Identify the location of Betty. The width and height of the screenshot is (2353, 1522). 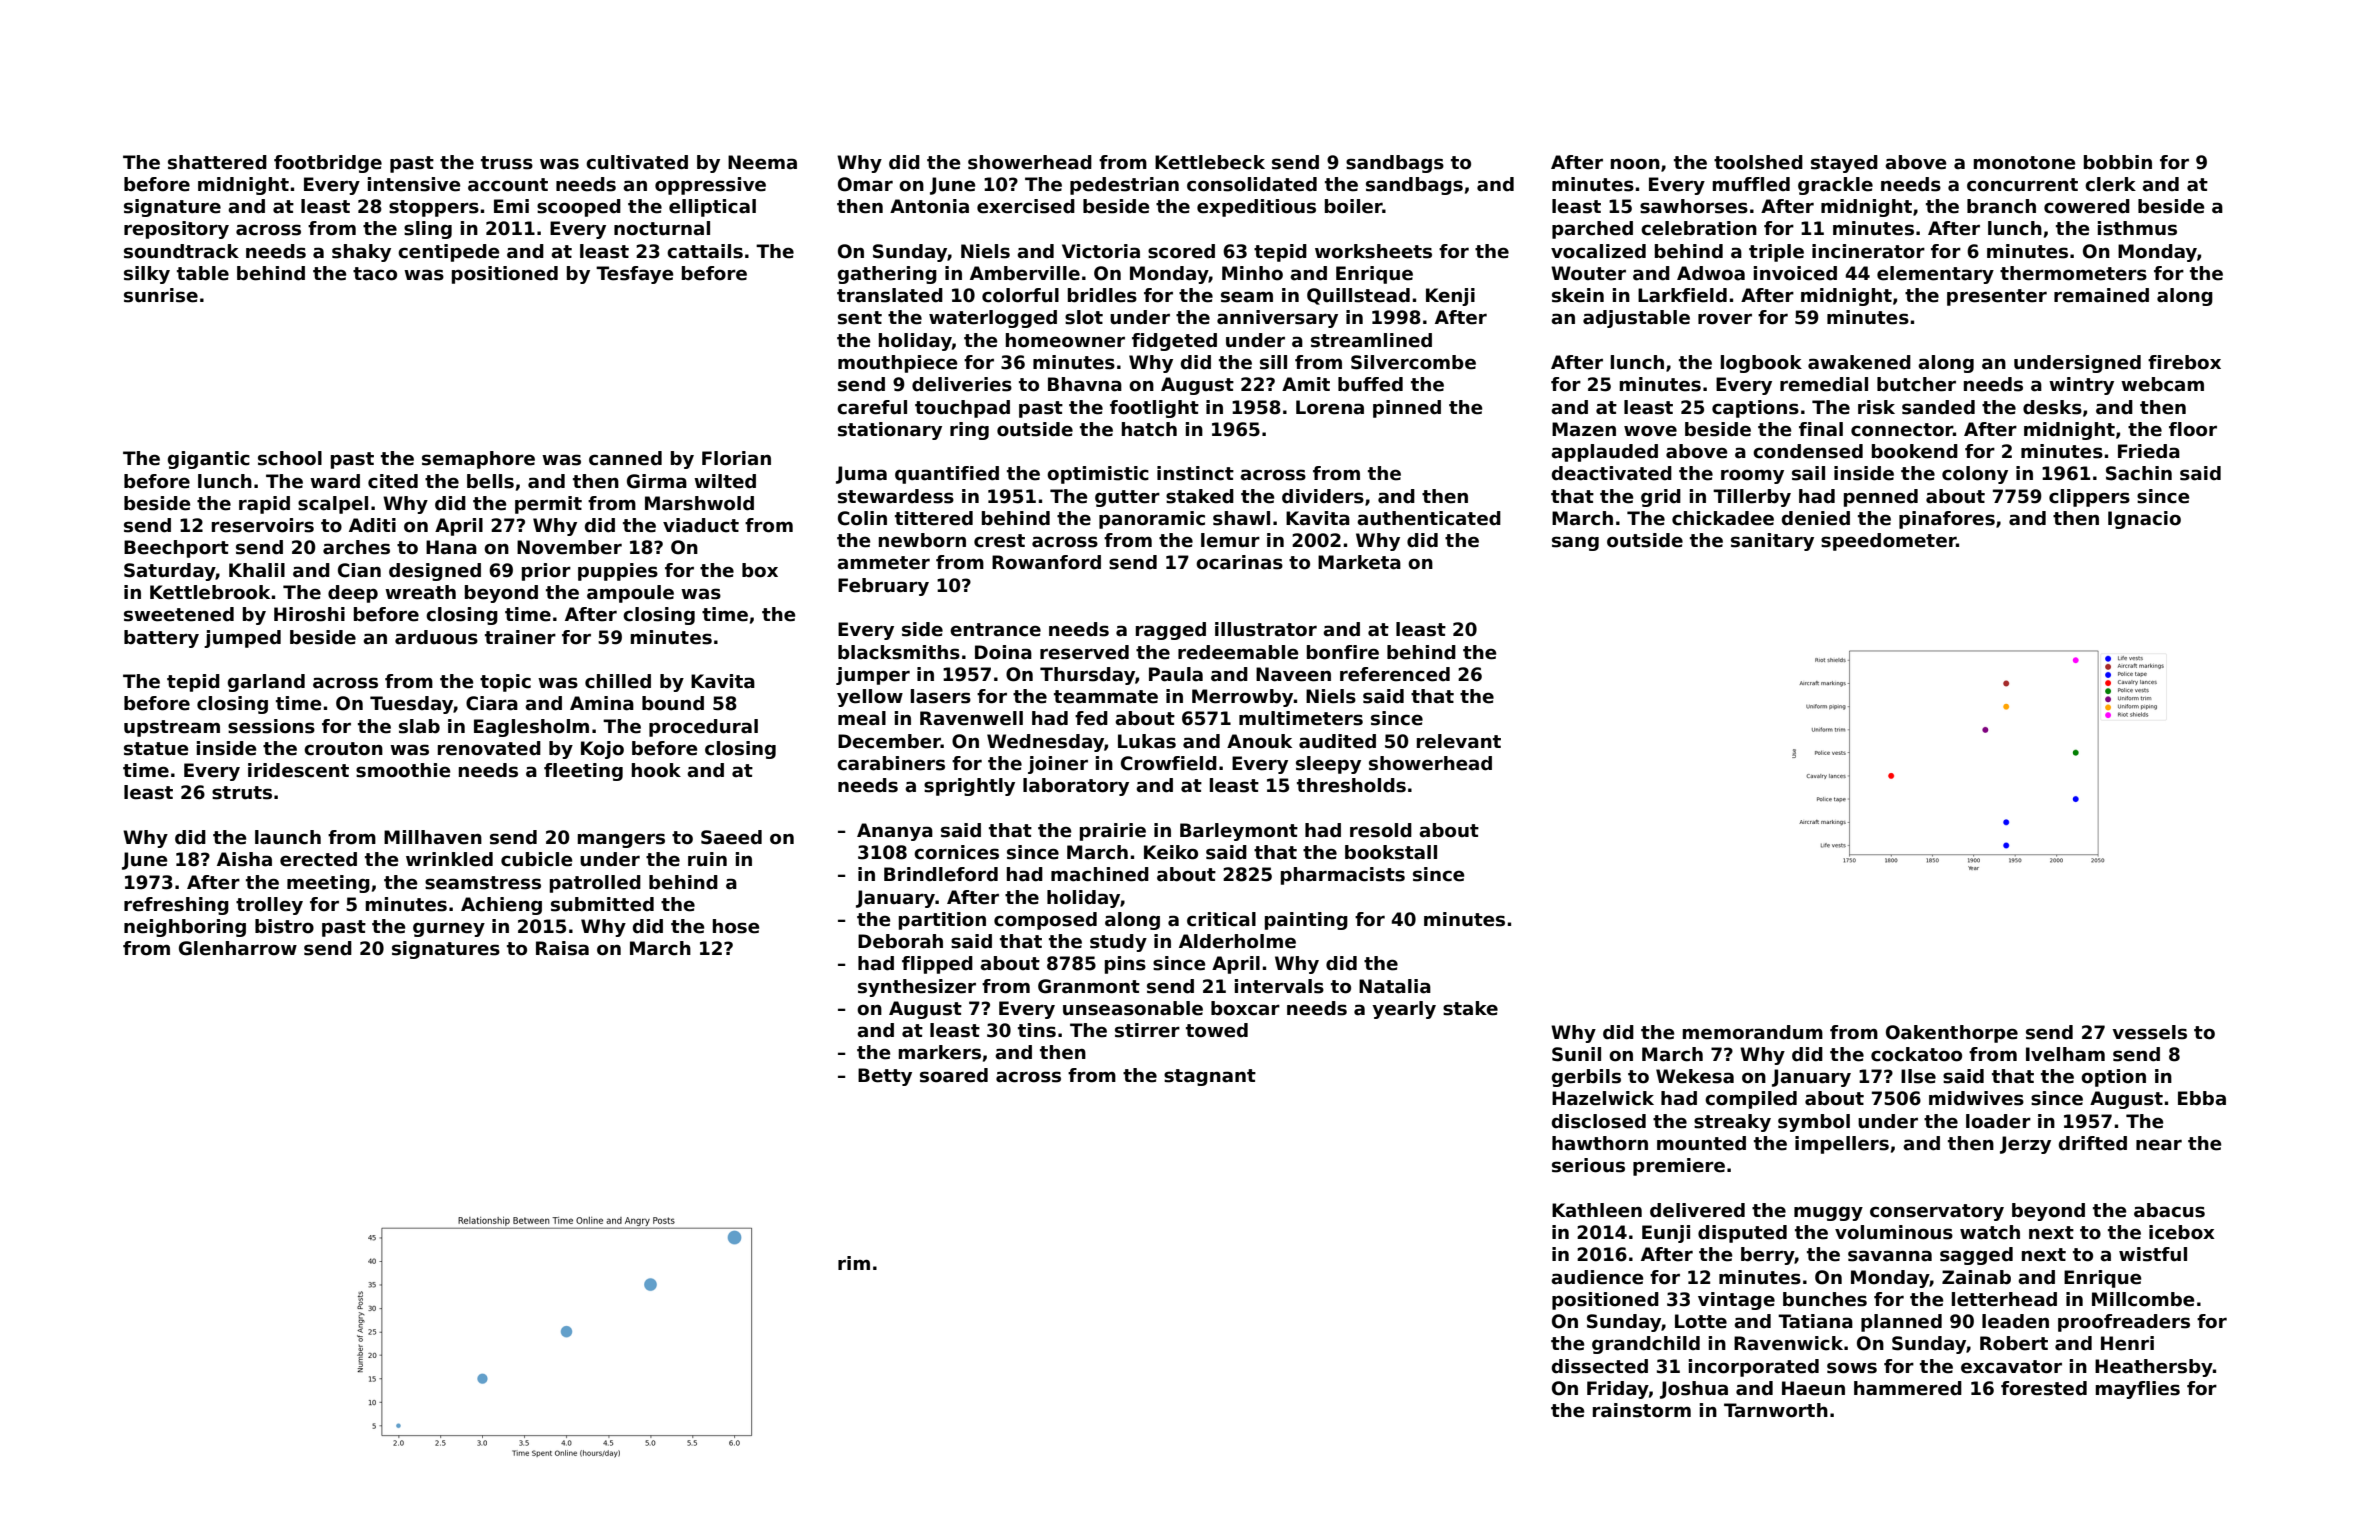
(885, 1077).
